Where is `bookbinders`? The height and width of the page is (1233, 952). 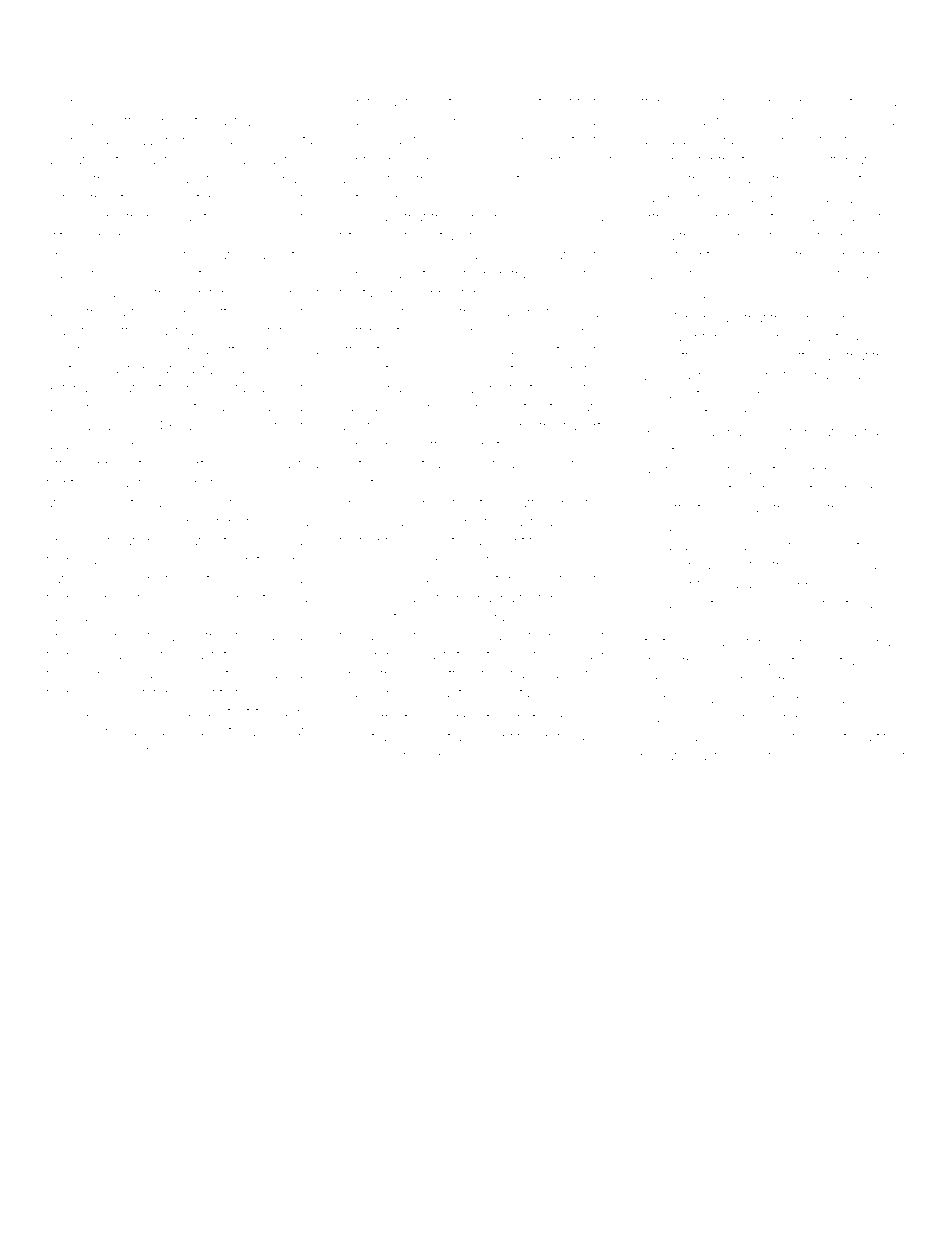
bookbinders is located at coordinates (794, 274).
